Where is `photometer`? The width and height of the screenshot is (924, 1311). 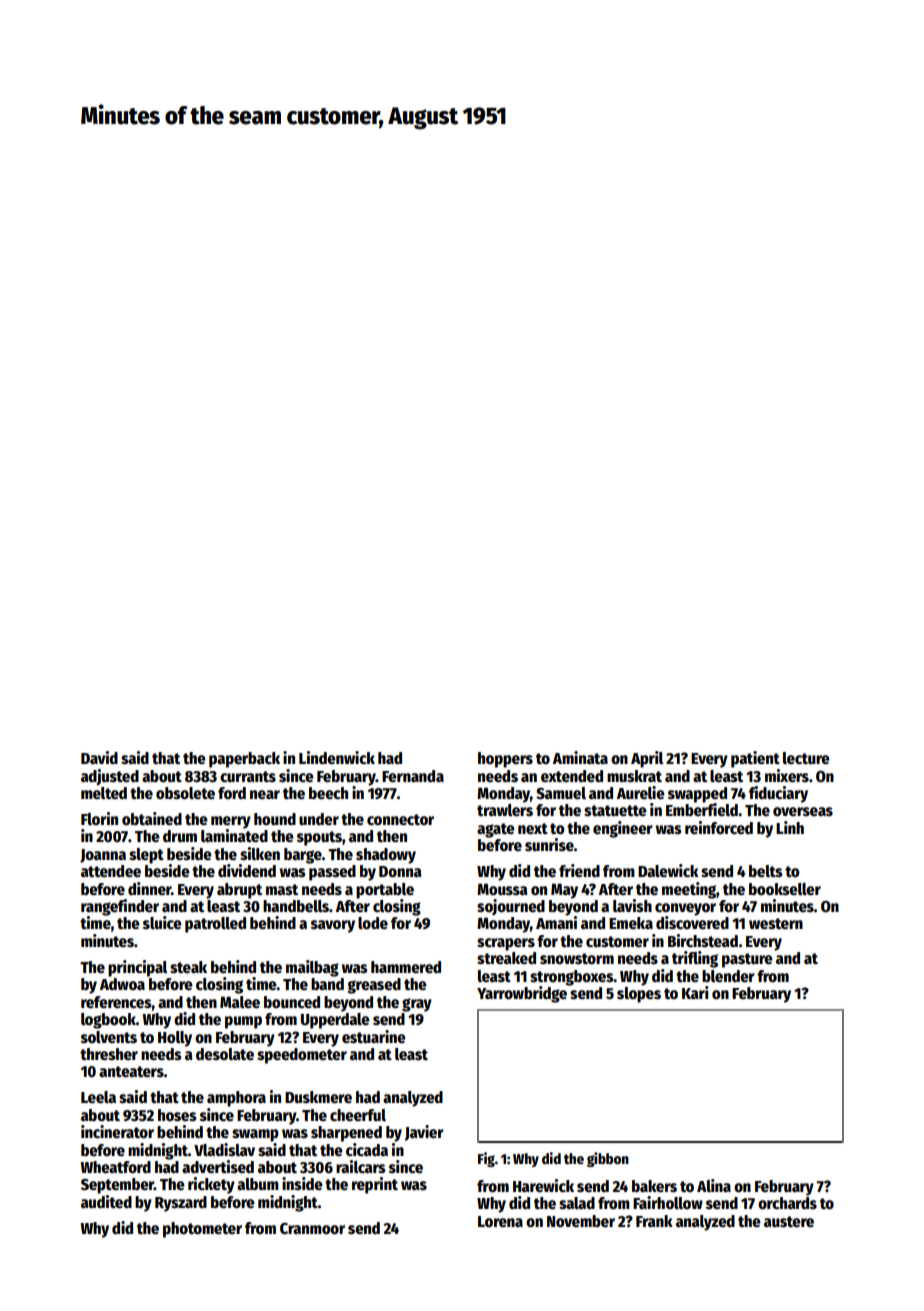
photometer is located at coordinates (202, 1230).
